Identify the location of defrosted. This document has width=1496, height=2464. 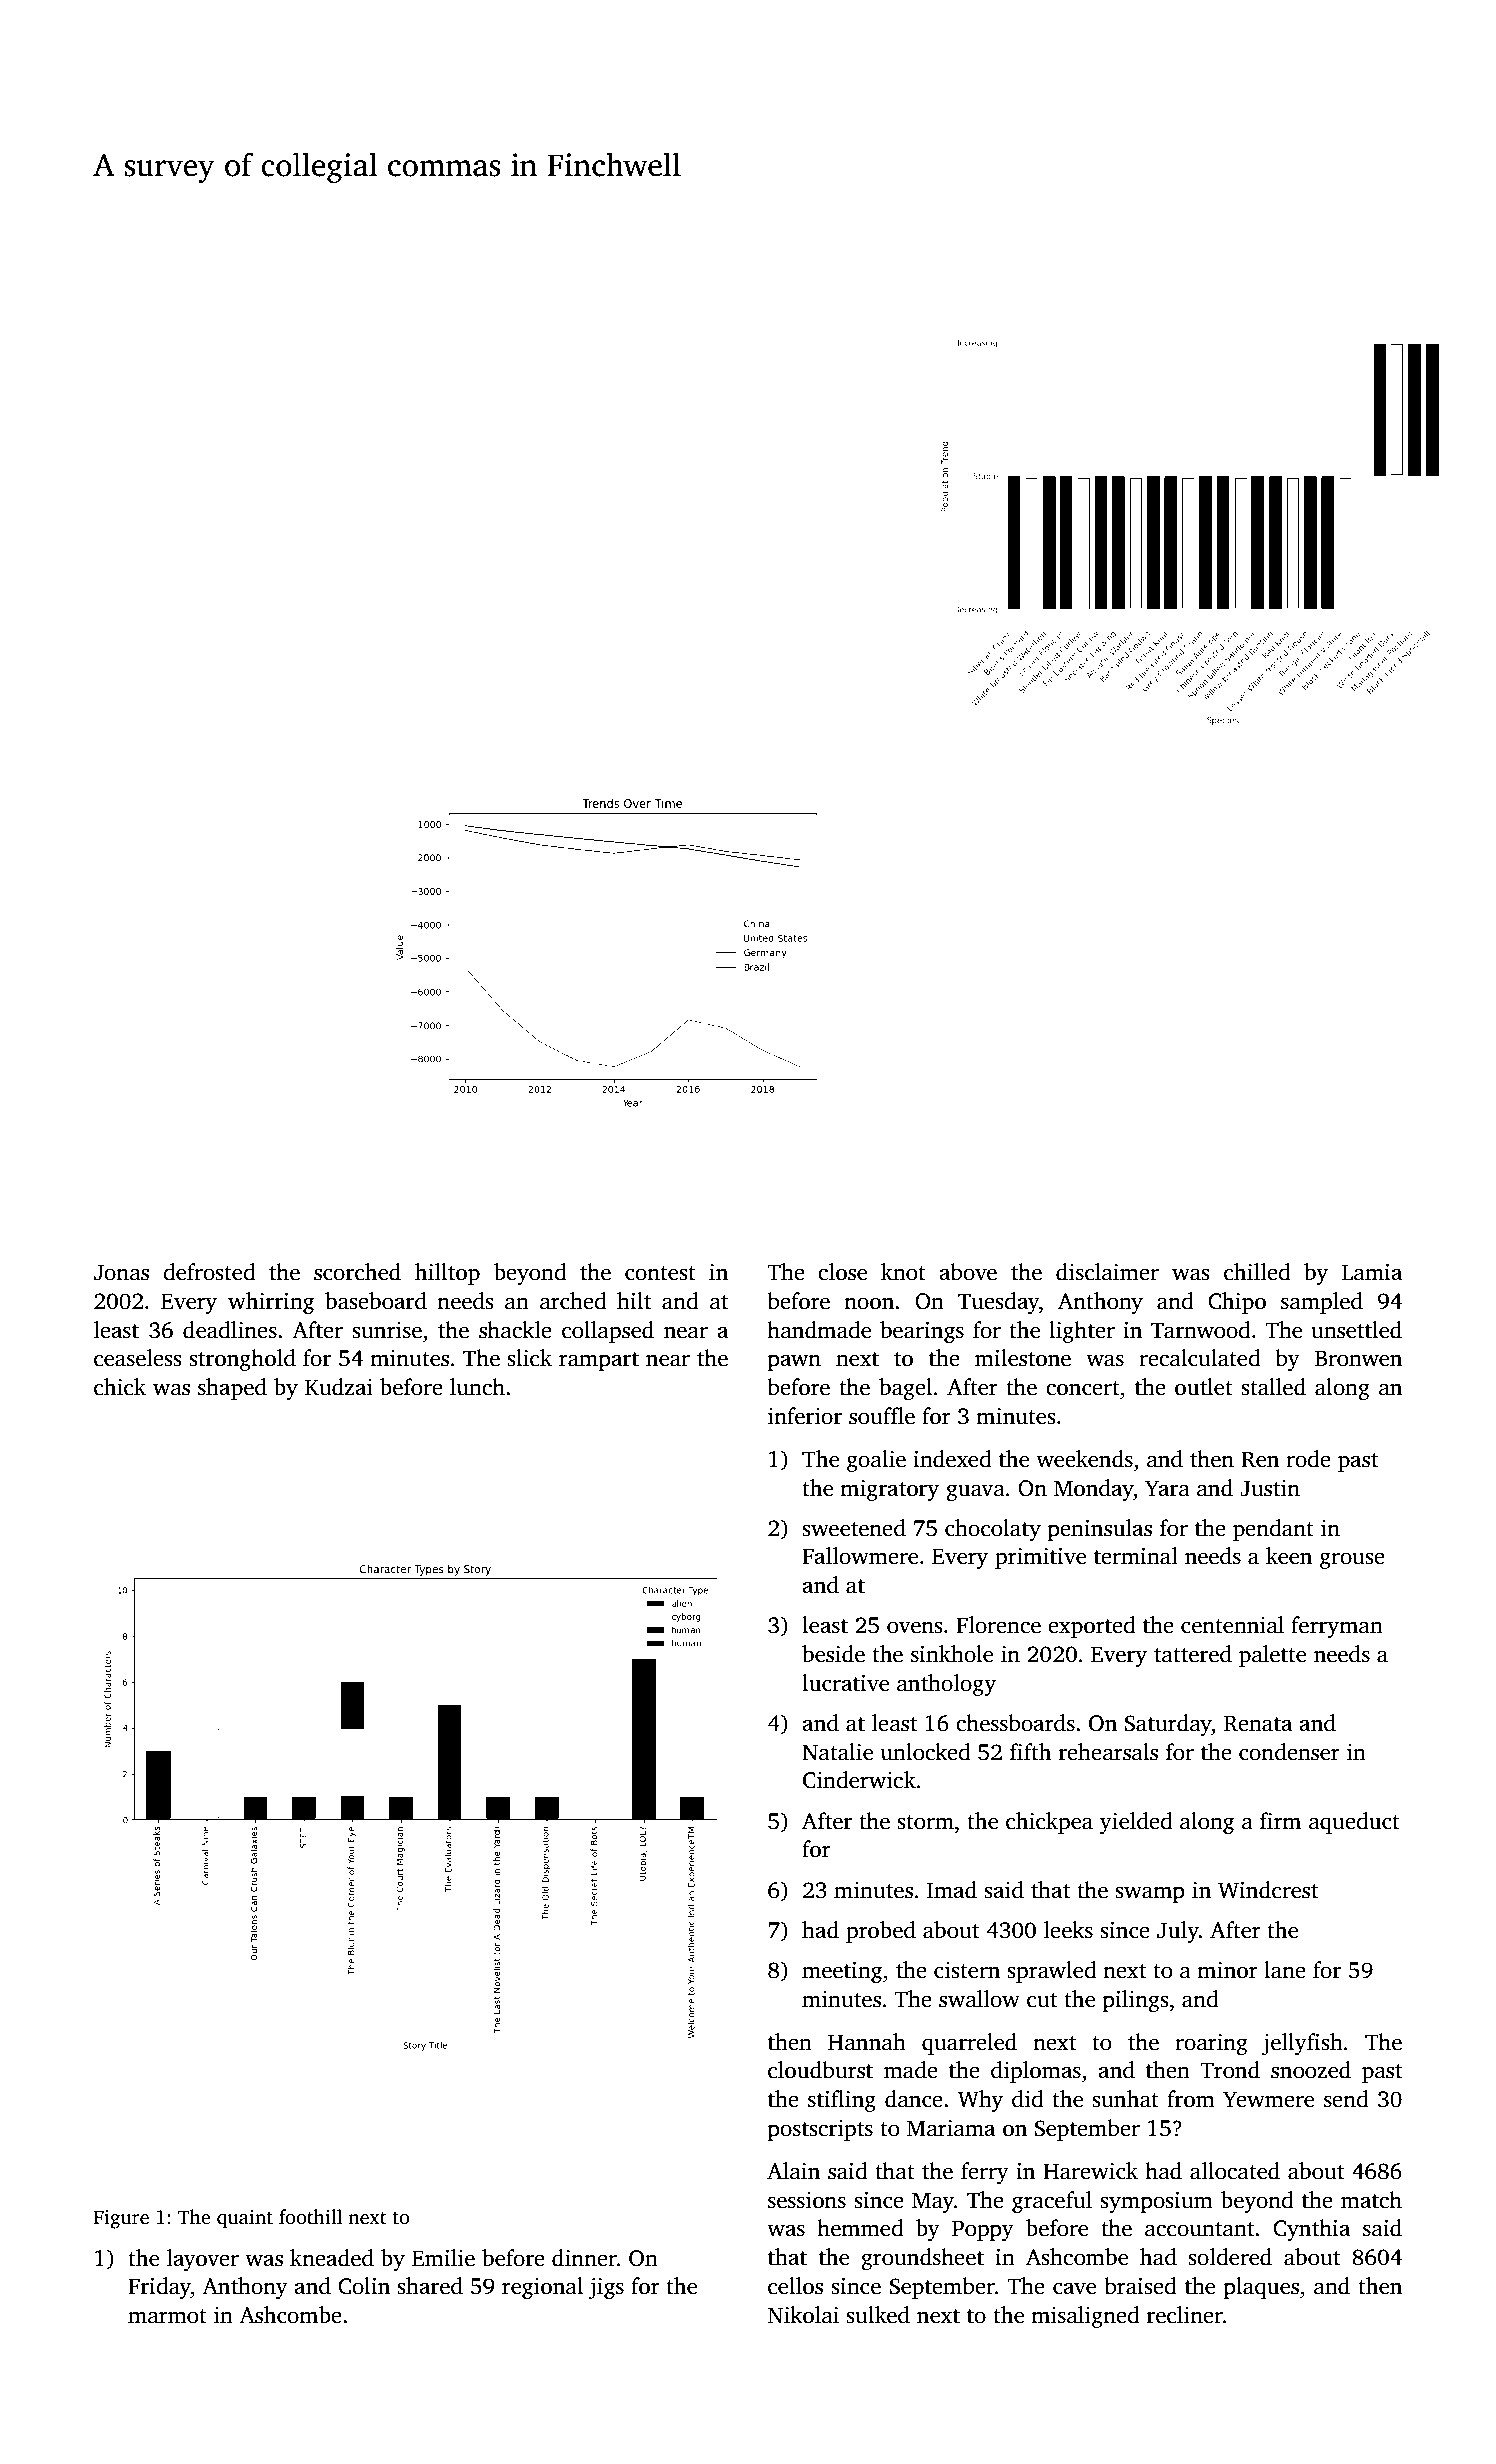
(209, 1272).
